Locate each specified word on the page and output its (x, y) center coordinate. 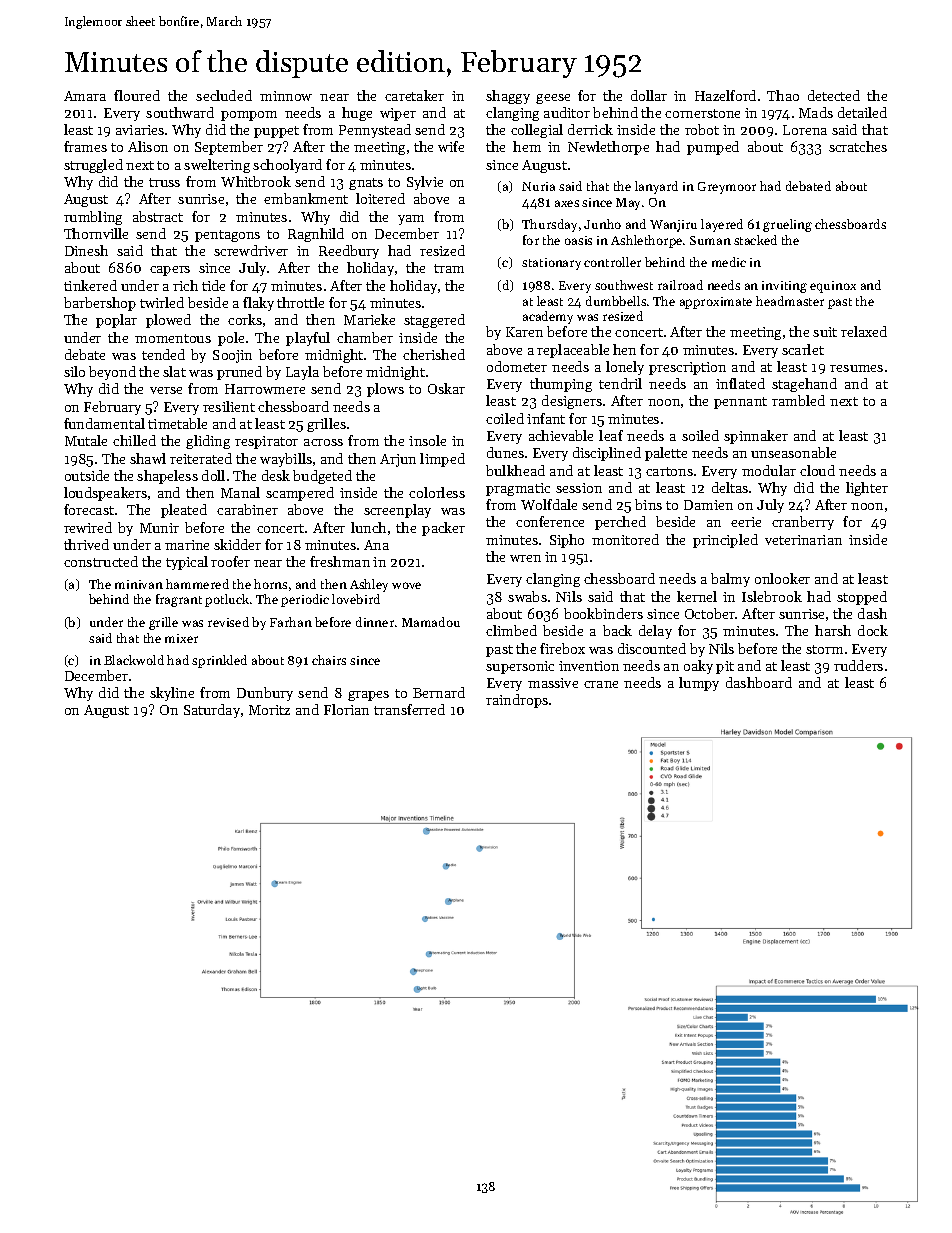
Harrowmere (265, 389)
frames (85, 146)
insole (427, 440)
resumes (856, 368)
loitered (380, 198)
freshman (340, 561)
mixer (181, 638)
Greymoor (727, 188)
